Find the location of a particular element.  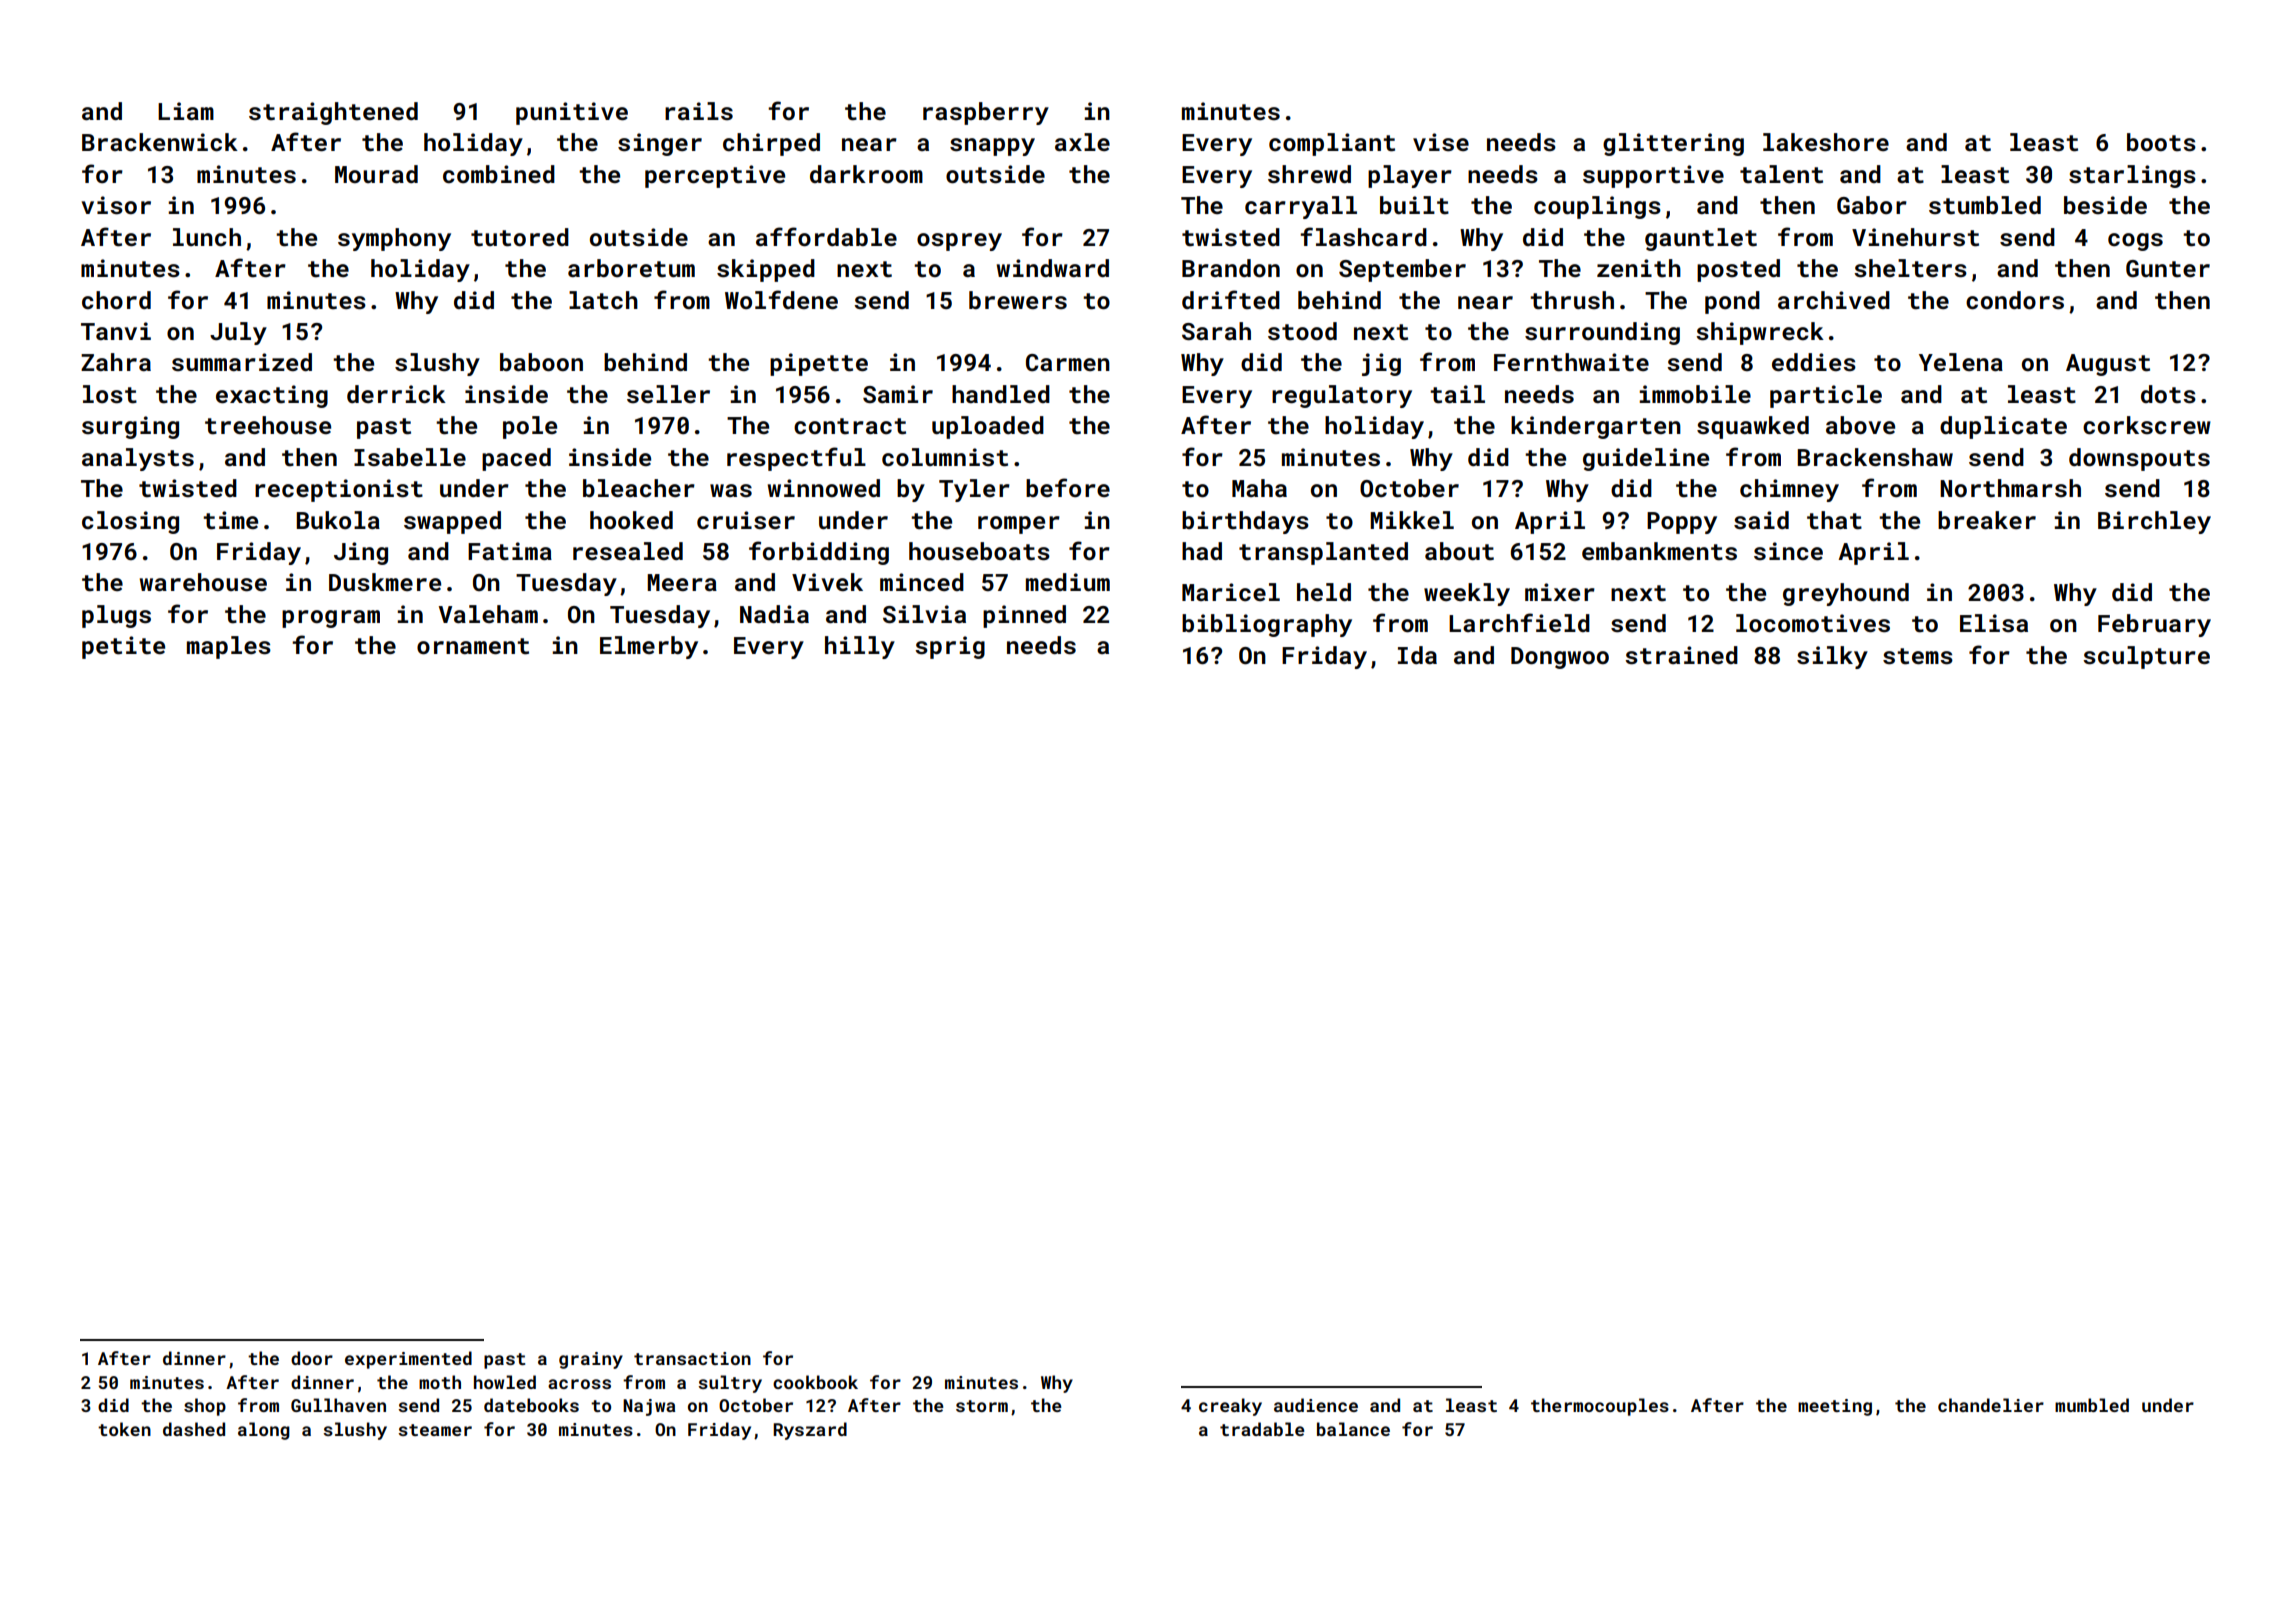

door is located at coordinates (312, 1358).
